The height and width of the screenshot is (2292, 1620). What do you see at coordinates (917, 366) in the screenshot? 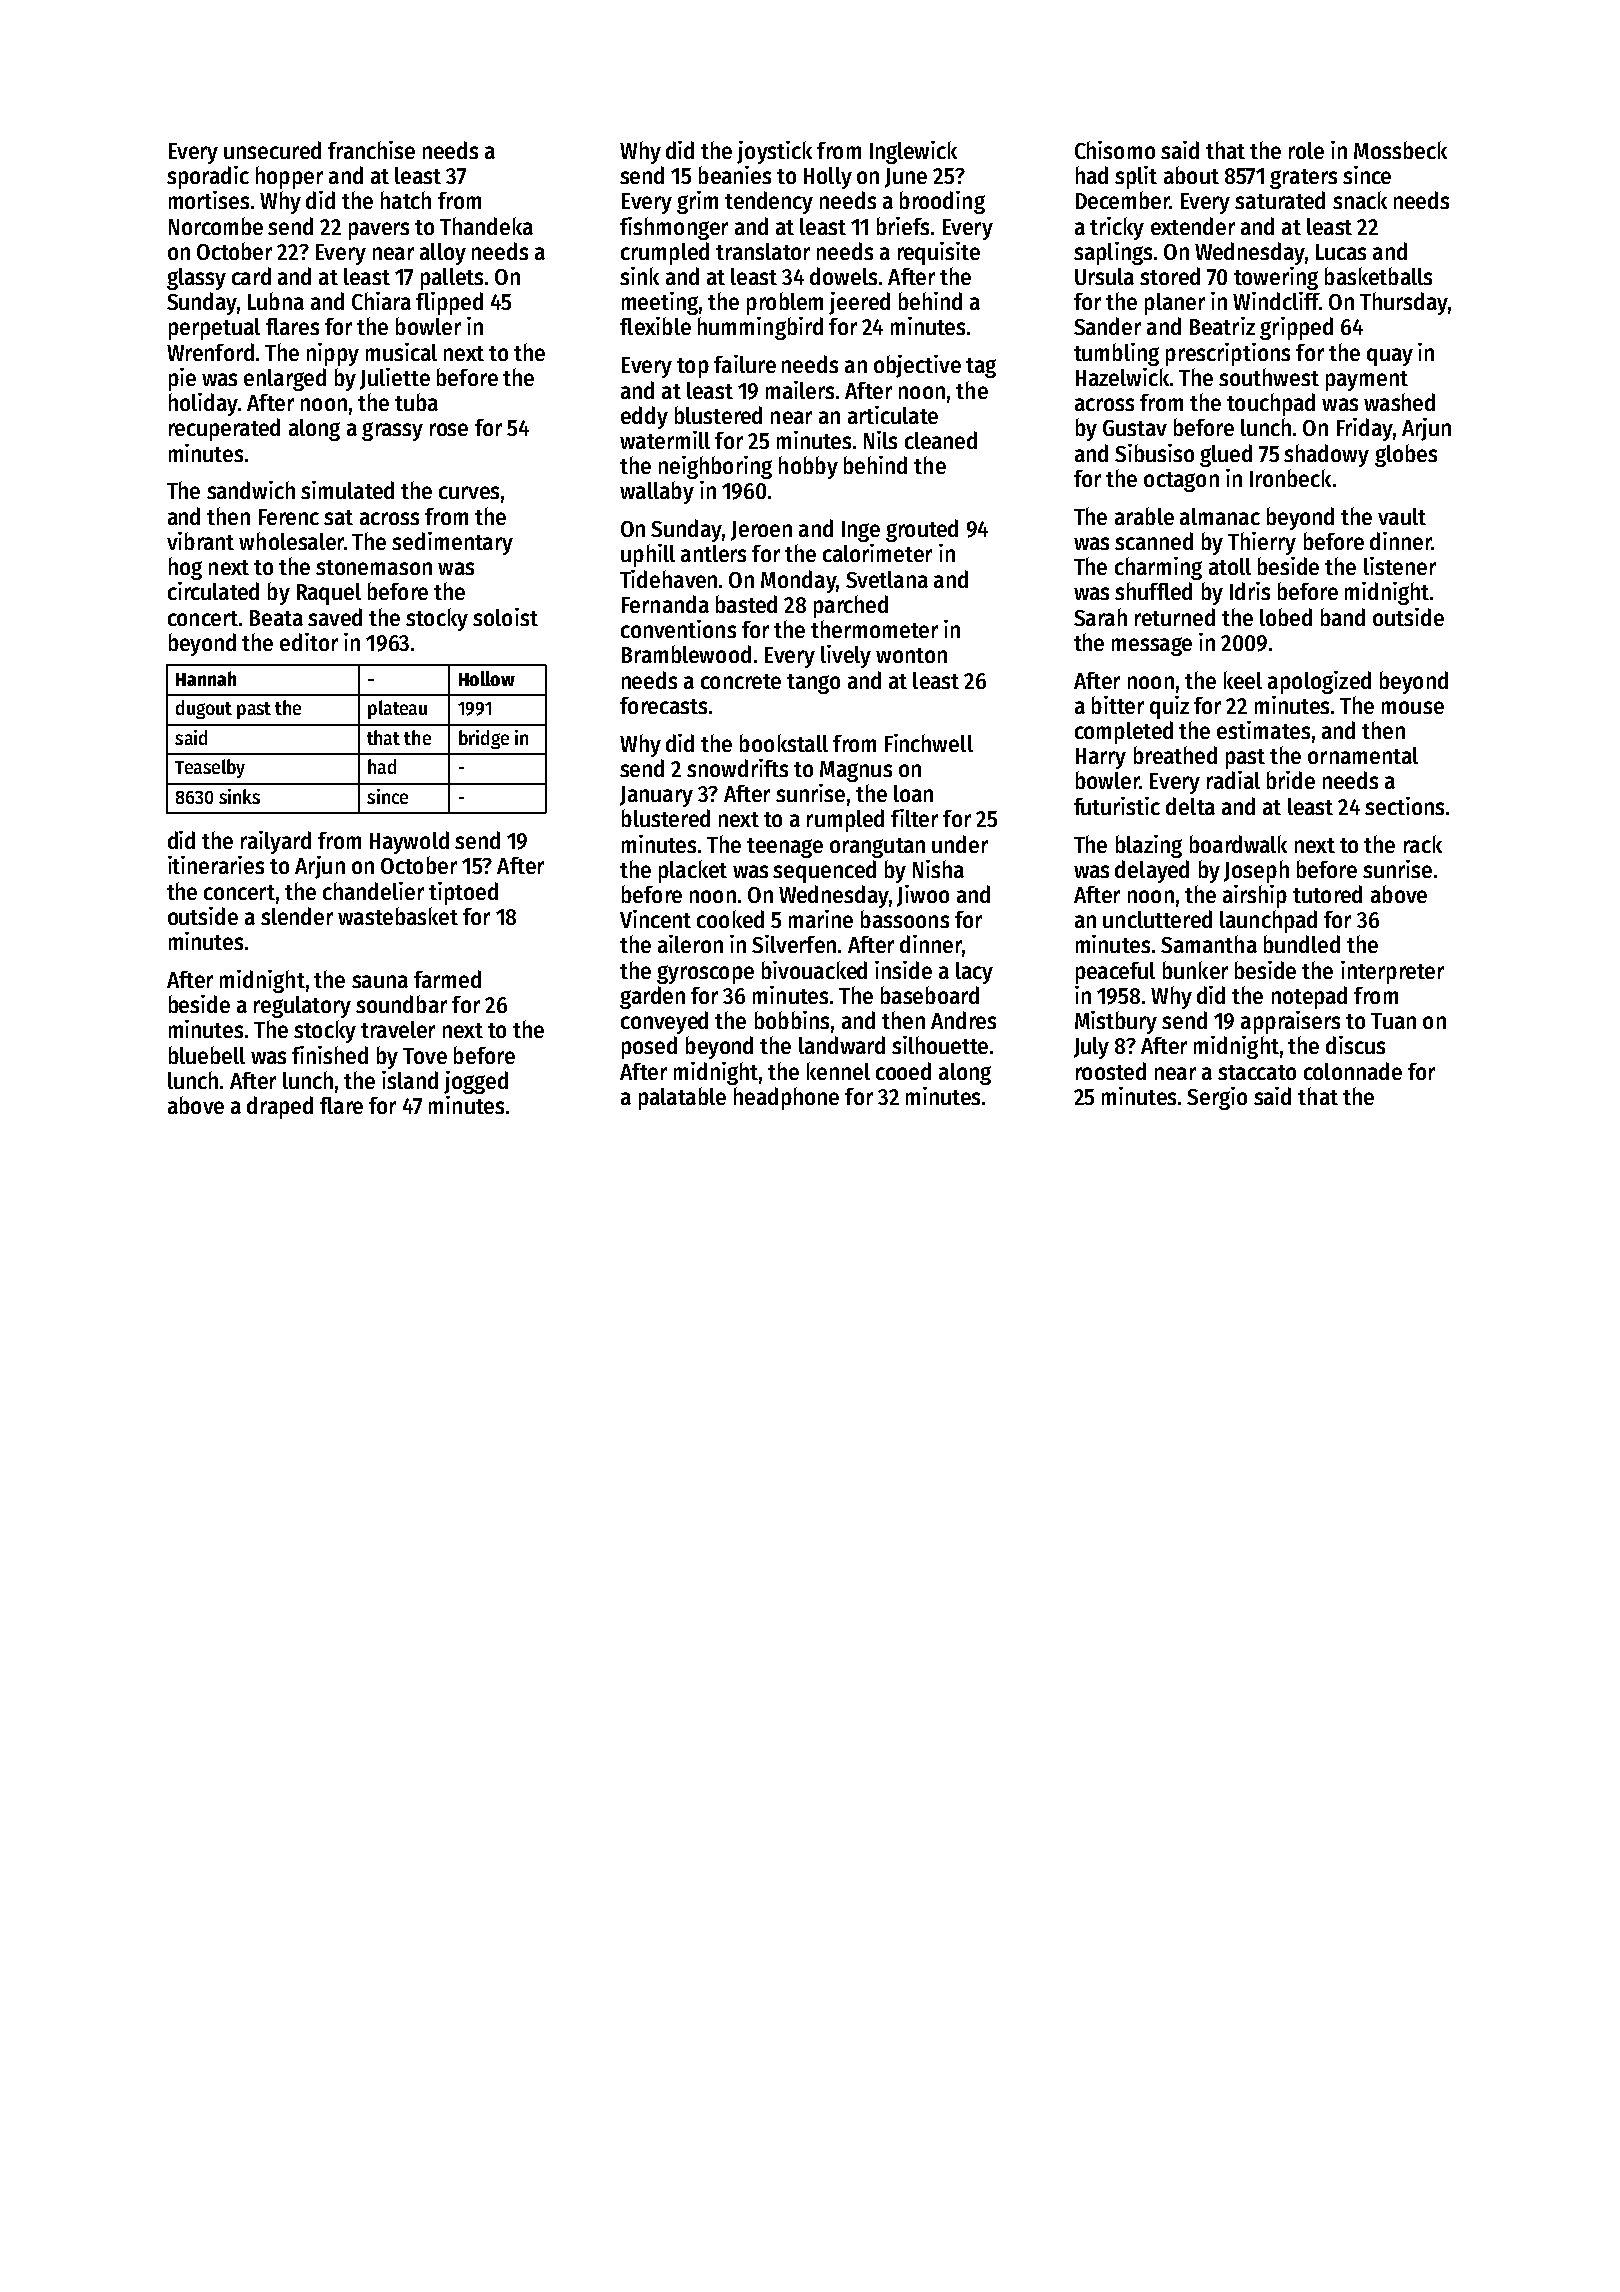
I see `objective` at bounding box center [917, 366].
